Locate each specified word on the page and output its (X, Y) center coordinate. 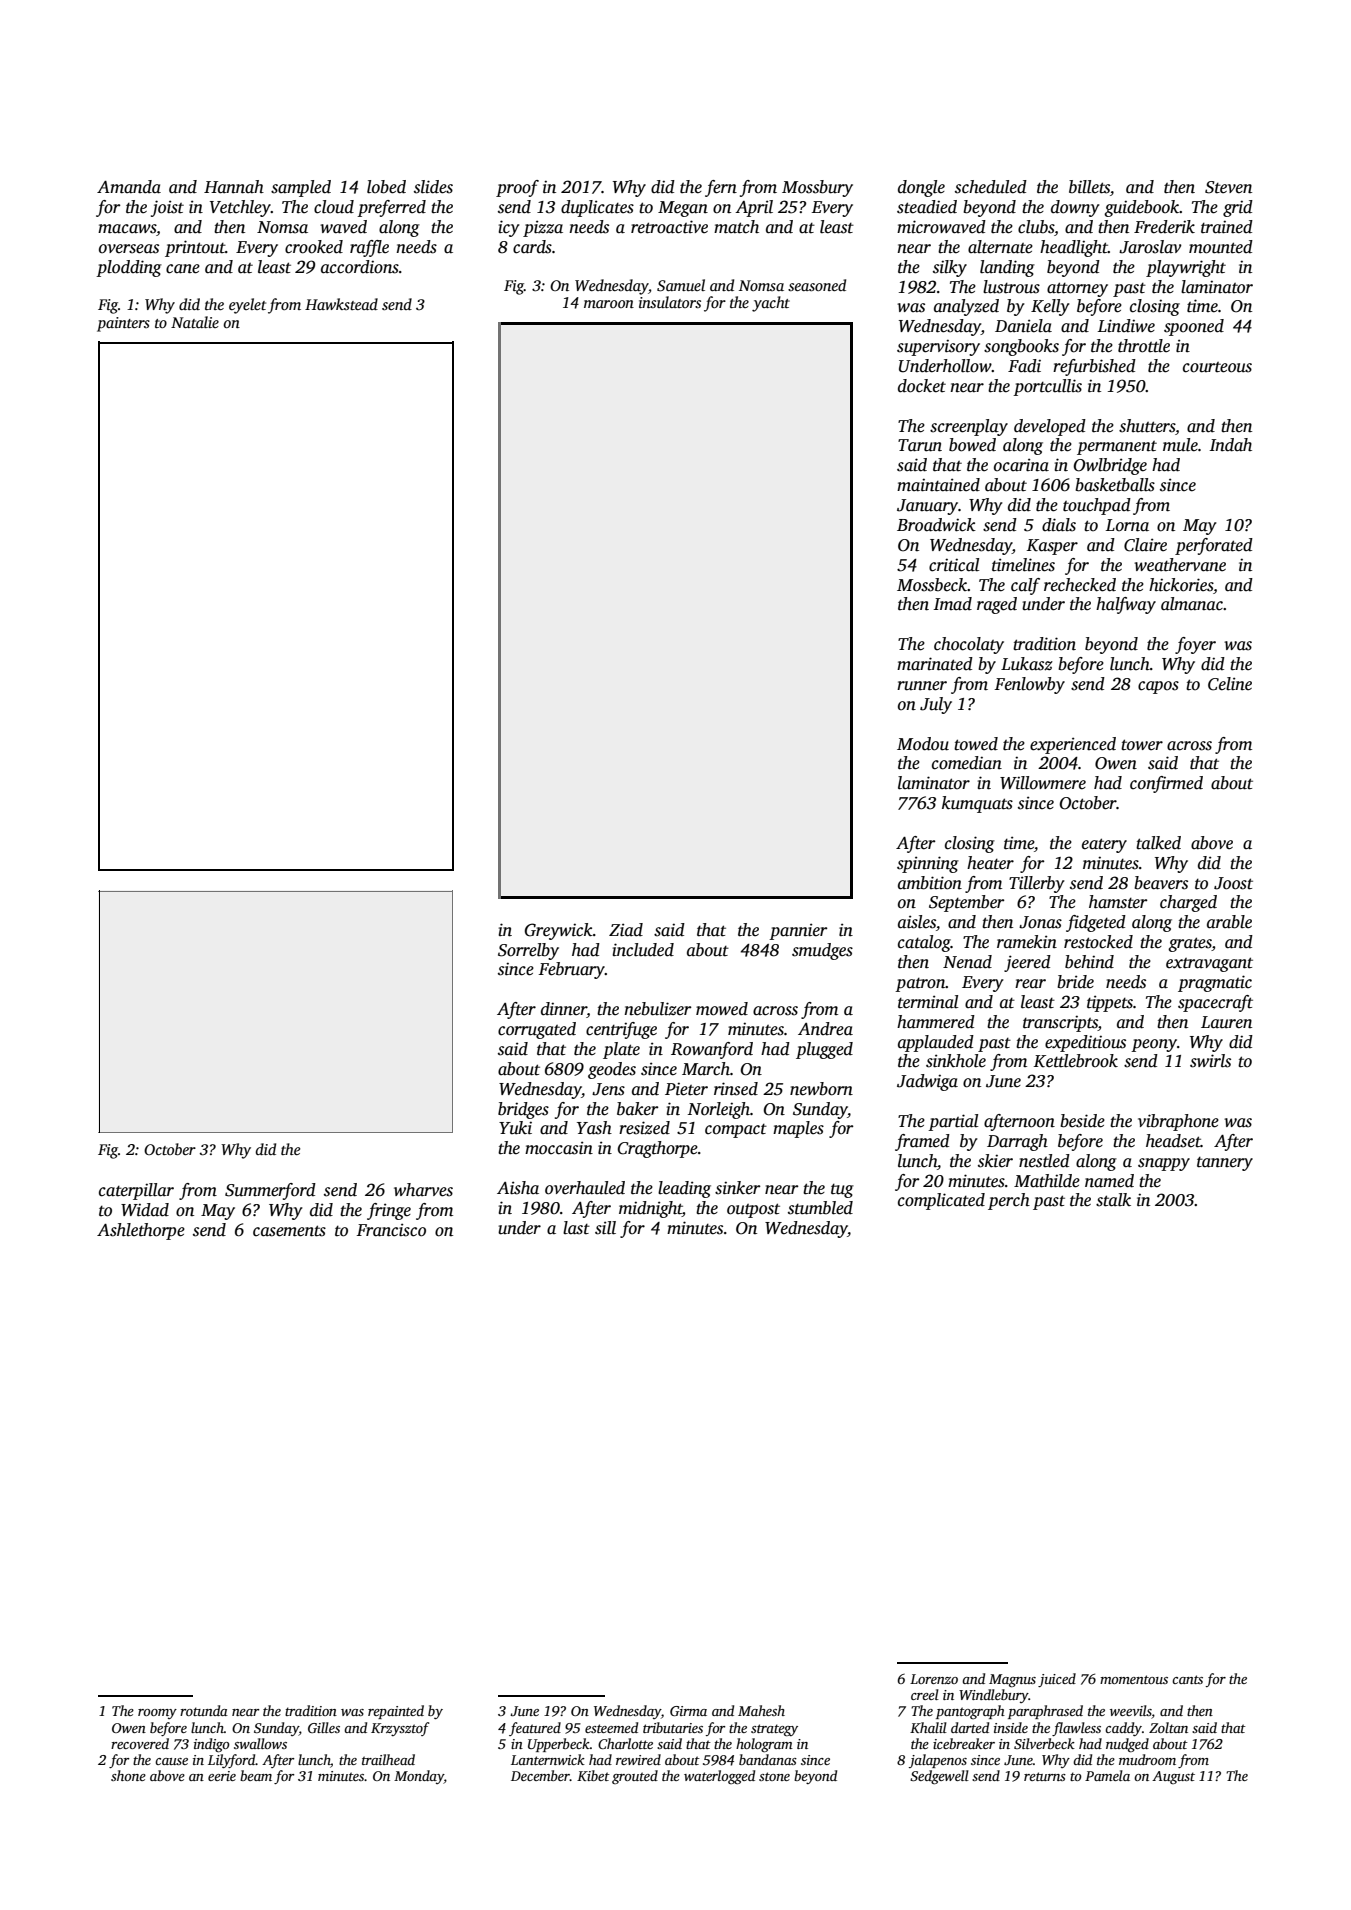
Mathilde (1047, 1181)
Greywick (559, 931)
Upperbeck (559, 1745)
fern (721, 188)
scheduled (991, 187)
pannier (798, 931)
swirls (1210, 1061)
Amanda (129, 187)
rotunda (204, 1710)
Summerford (270, 1191)
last (576, 1228)
